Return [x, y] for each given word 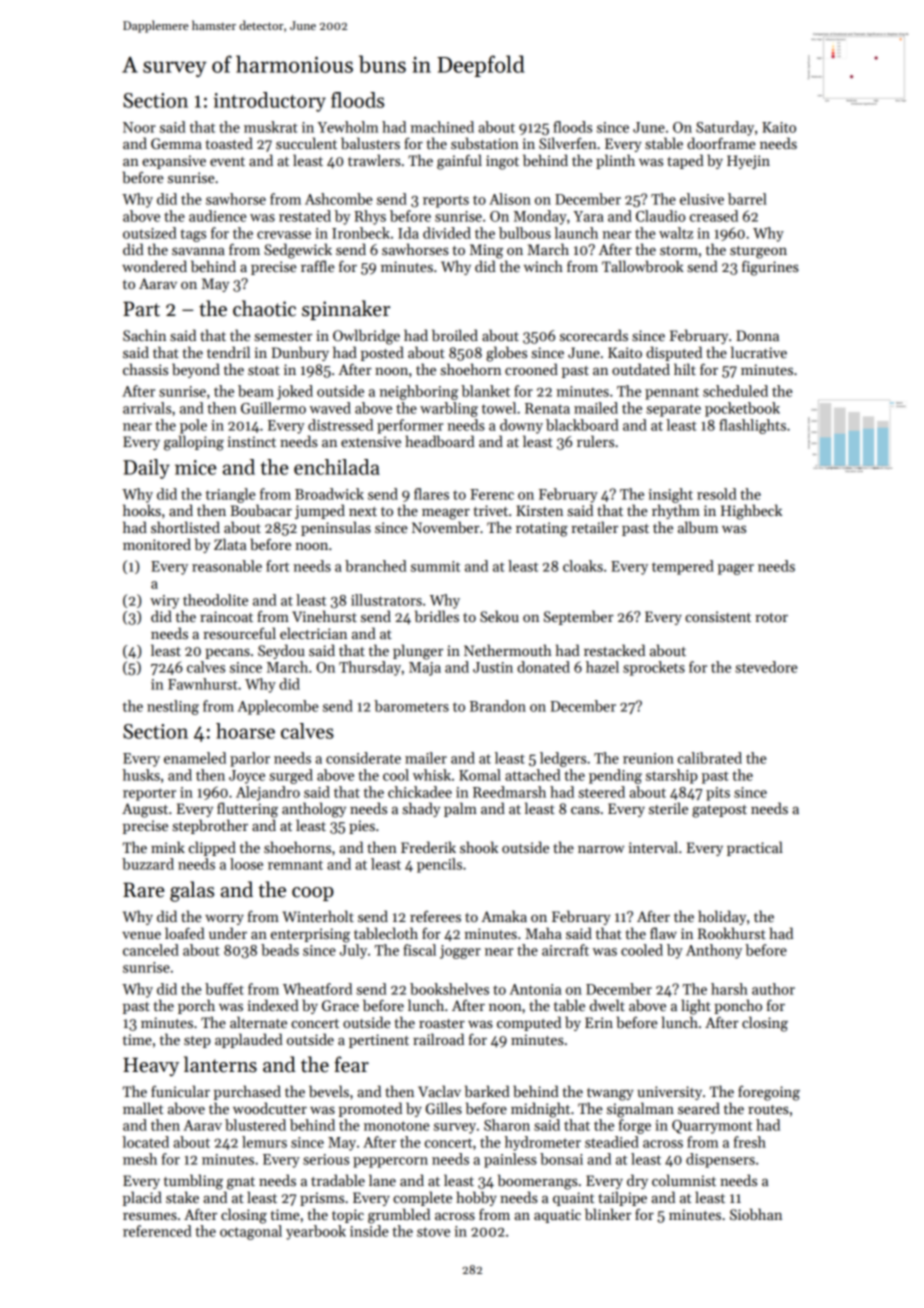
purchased [247, 1092]
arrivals [147, 408]
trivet [491, 510]
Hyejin [748, 162]
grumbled [399, 1216]
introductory [270, 102]
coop [313, 894]
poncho [738, 1006]
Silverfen [568, 143]
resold [717, 494]
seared [699, 1108]
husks [141, 775]
